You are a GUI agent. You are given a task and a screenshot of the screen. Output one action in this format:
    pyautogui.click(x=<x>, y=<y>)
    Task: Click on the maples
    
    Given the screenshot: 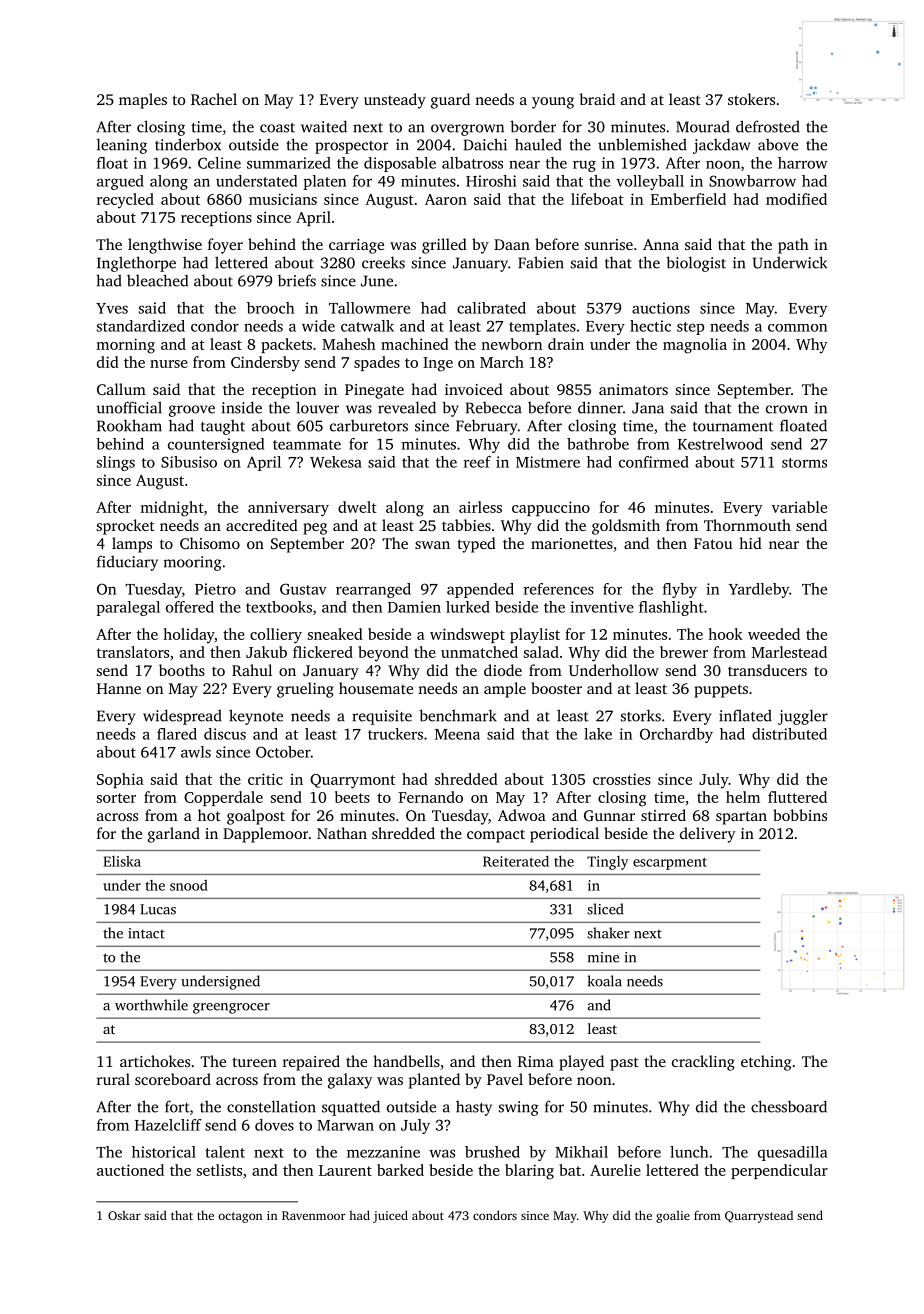 What is the action you would take?
    pyautogui.click(x=143, y=101)
